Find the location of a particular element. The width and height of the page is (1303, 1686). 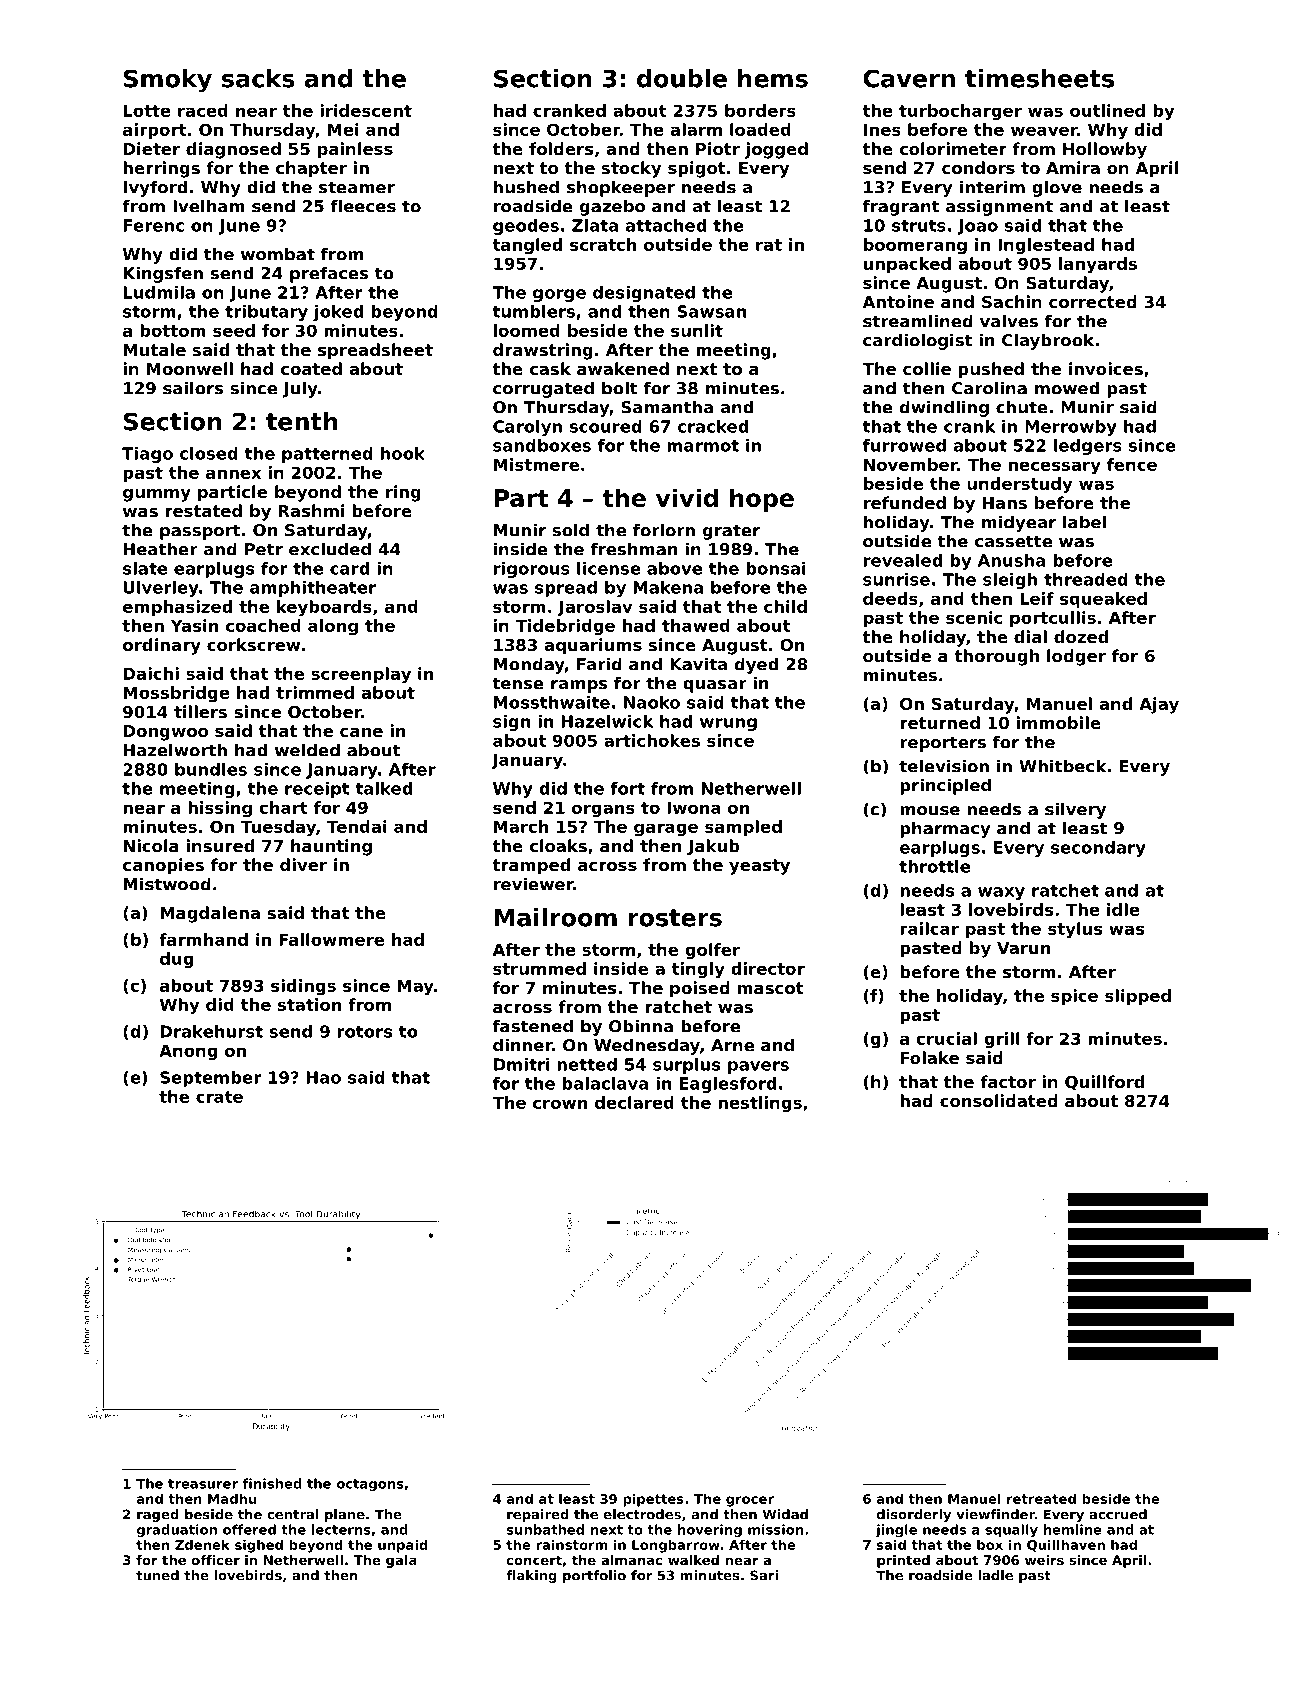

declared is located at coordinates (634, 1102).
